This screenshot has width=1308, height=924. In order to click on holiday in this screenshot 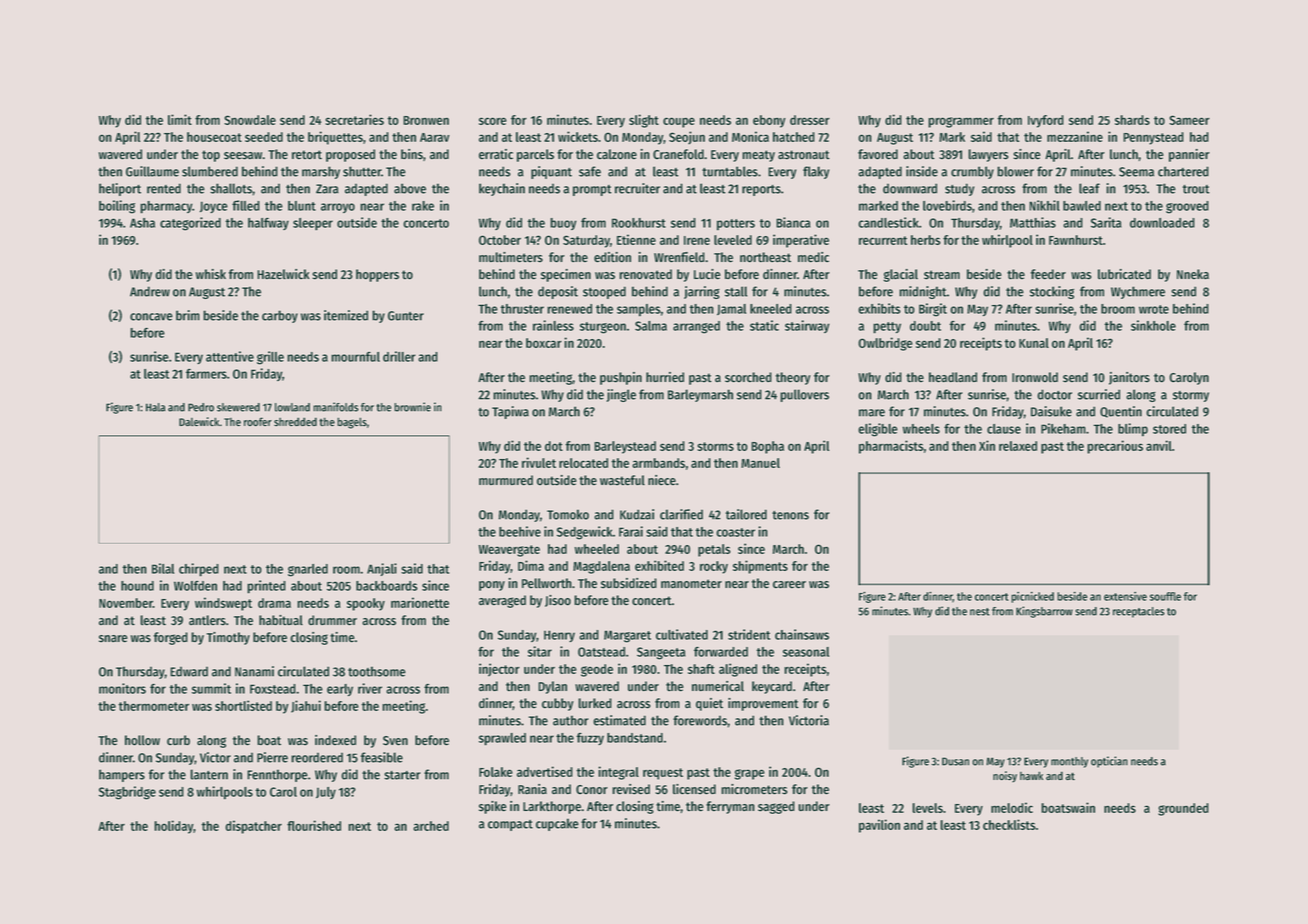, I will do `click(173, 827)`.
